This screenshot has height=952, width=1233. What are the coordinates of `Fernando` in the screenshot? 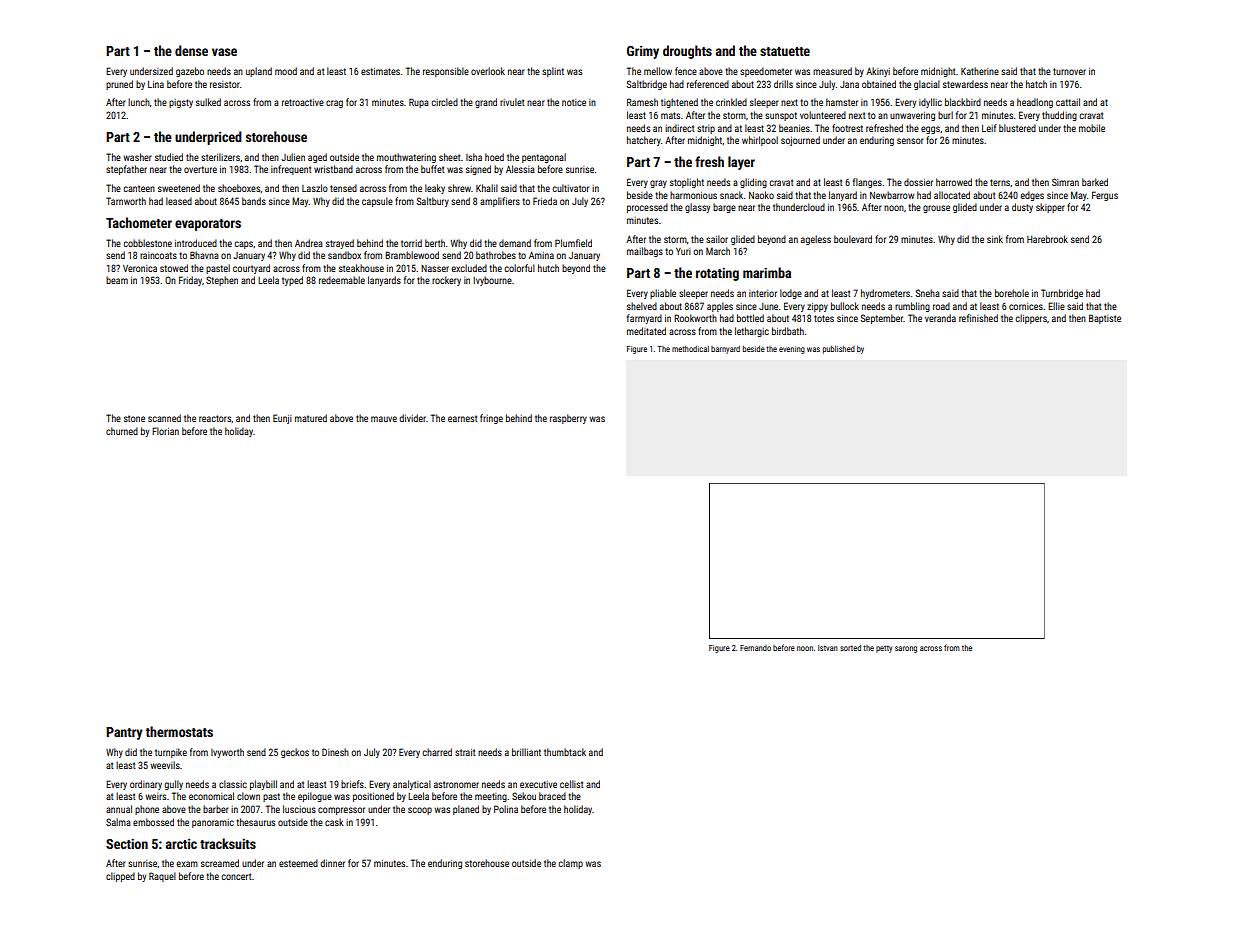 It's located at (755, 648).
